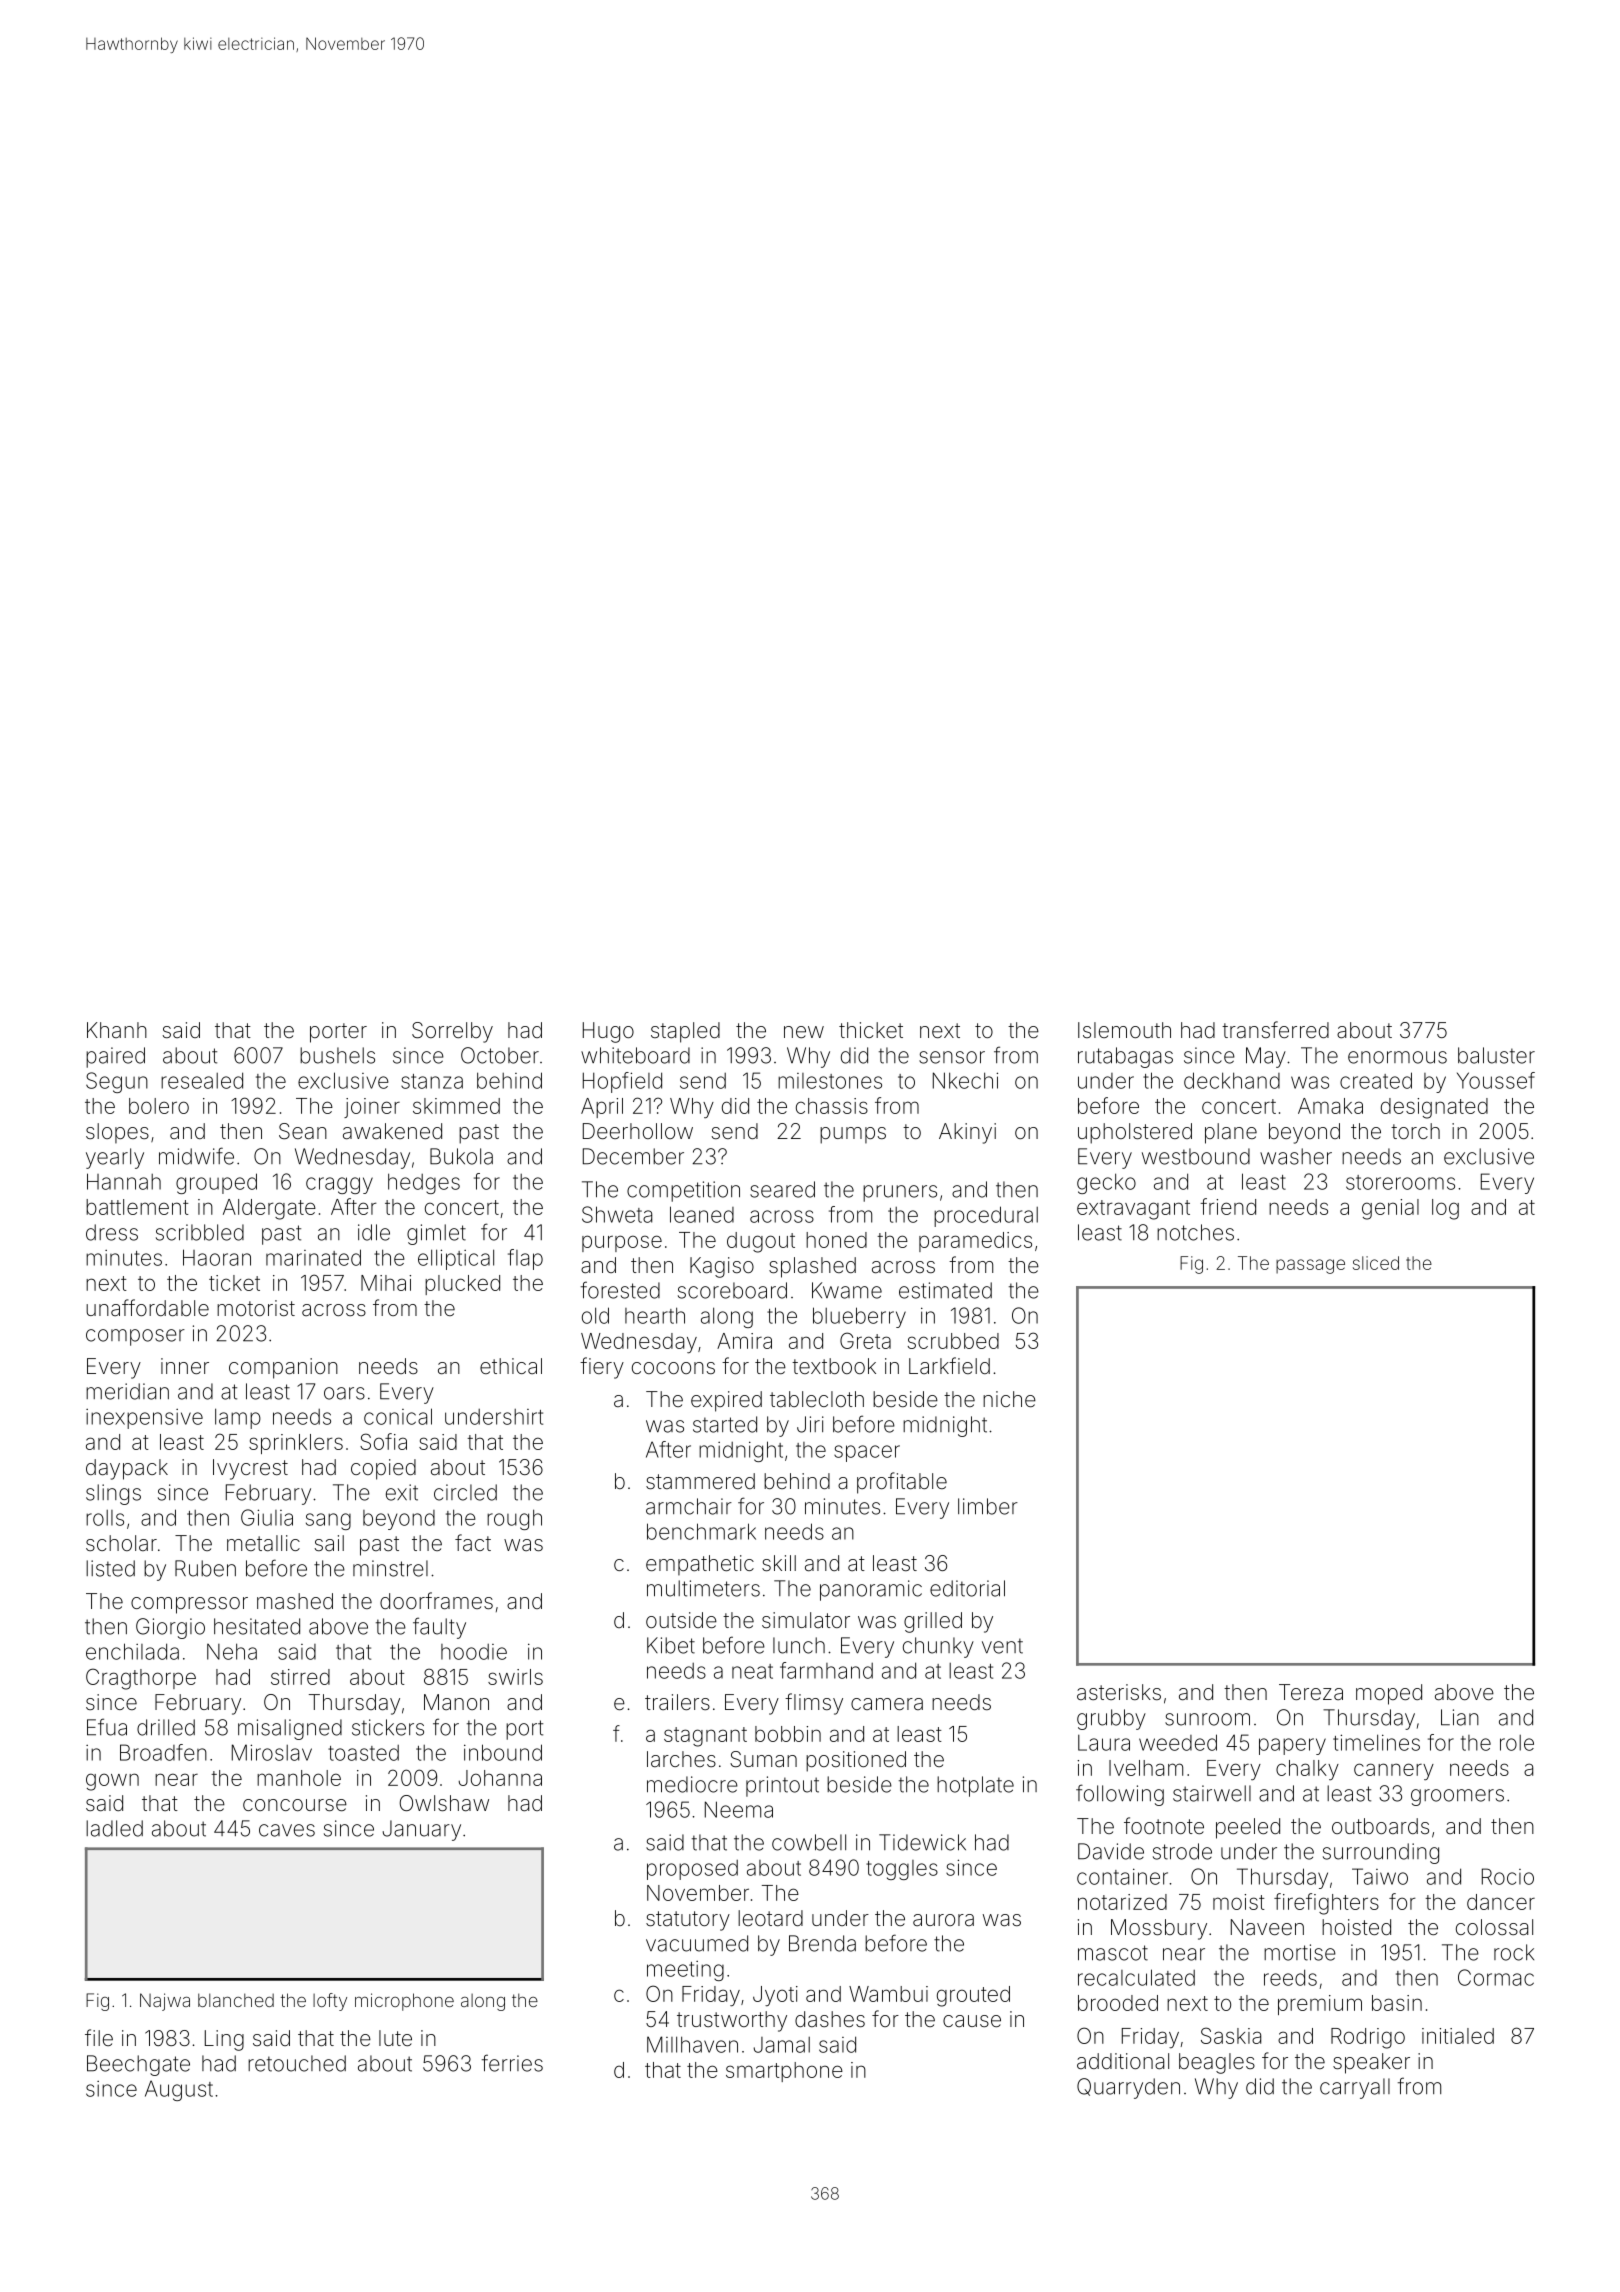  Describe the element at coordinates (817, 1399) in the screenshot. I see `tablecloth` at that location.
